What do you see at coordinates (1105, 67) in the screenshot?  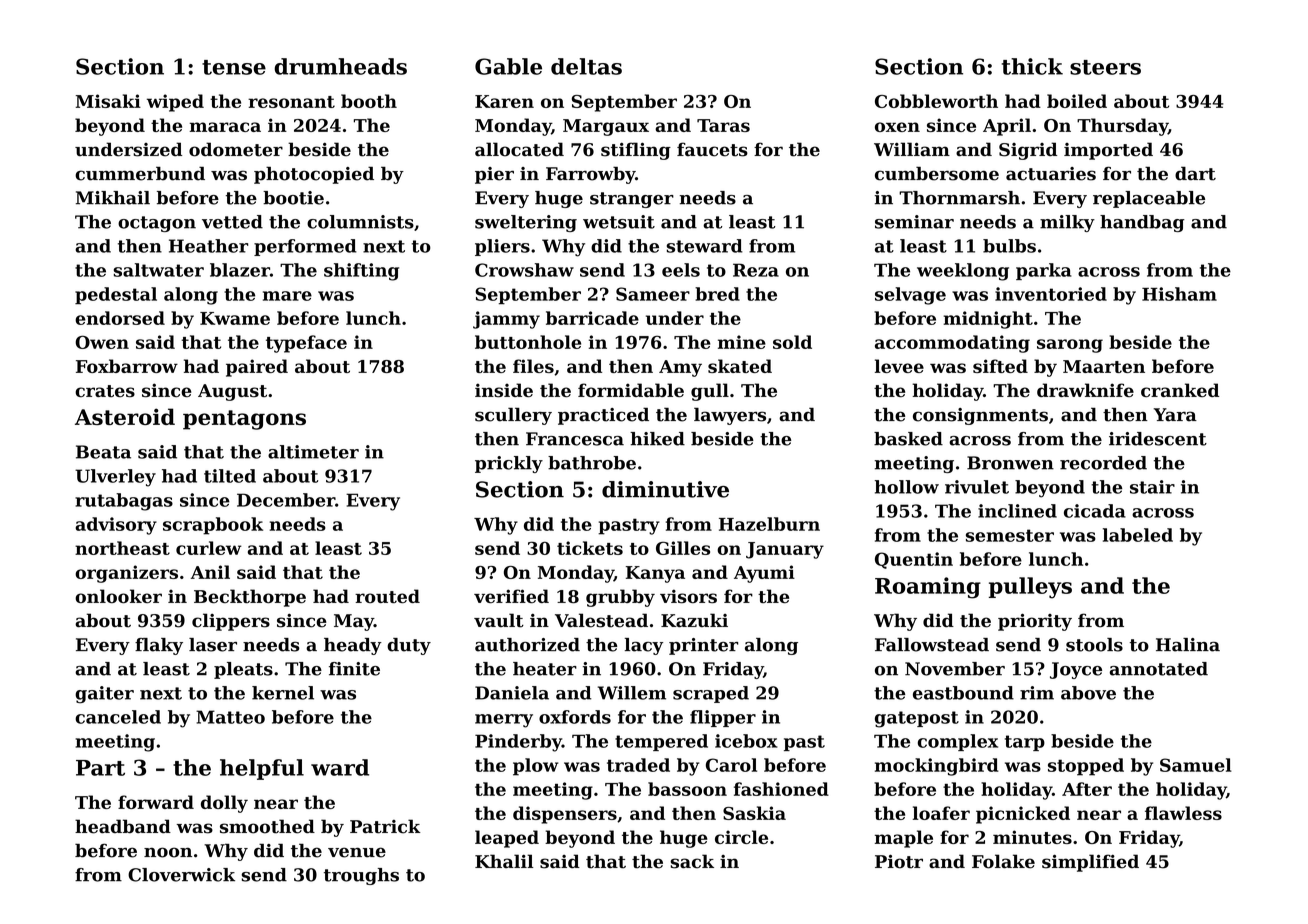 I see `steers` at bounding box center [1105, 67].
